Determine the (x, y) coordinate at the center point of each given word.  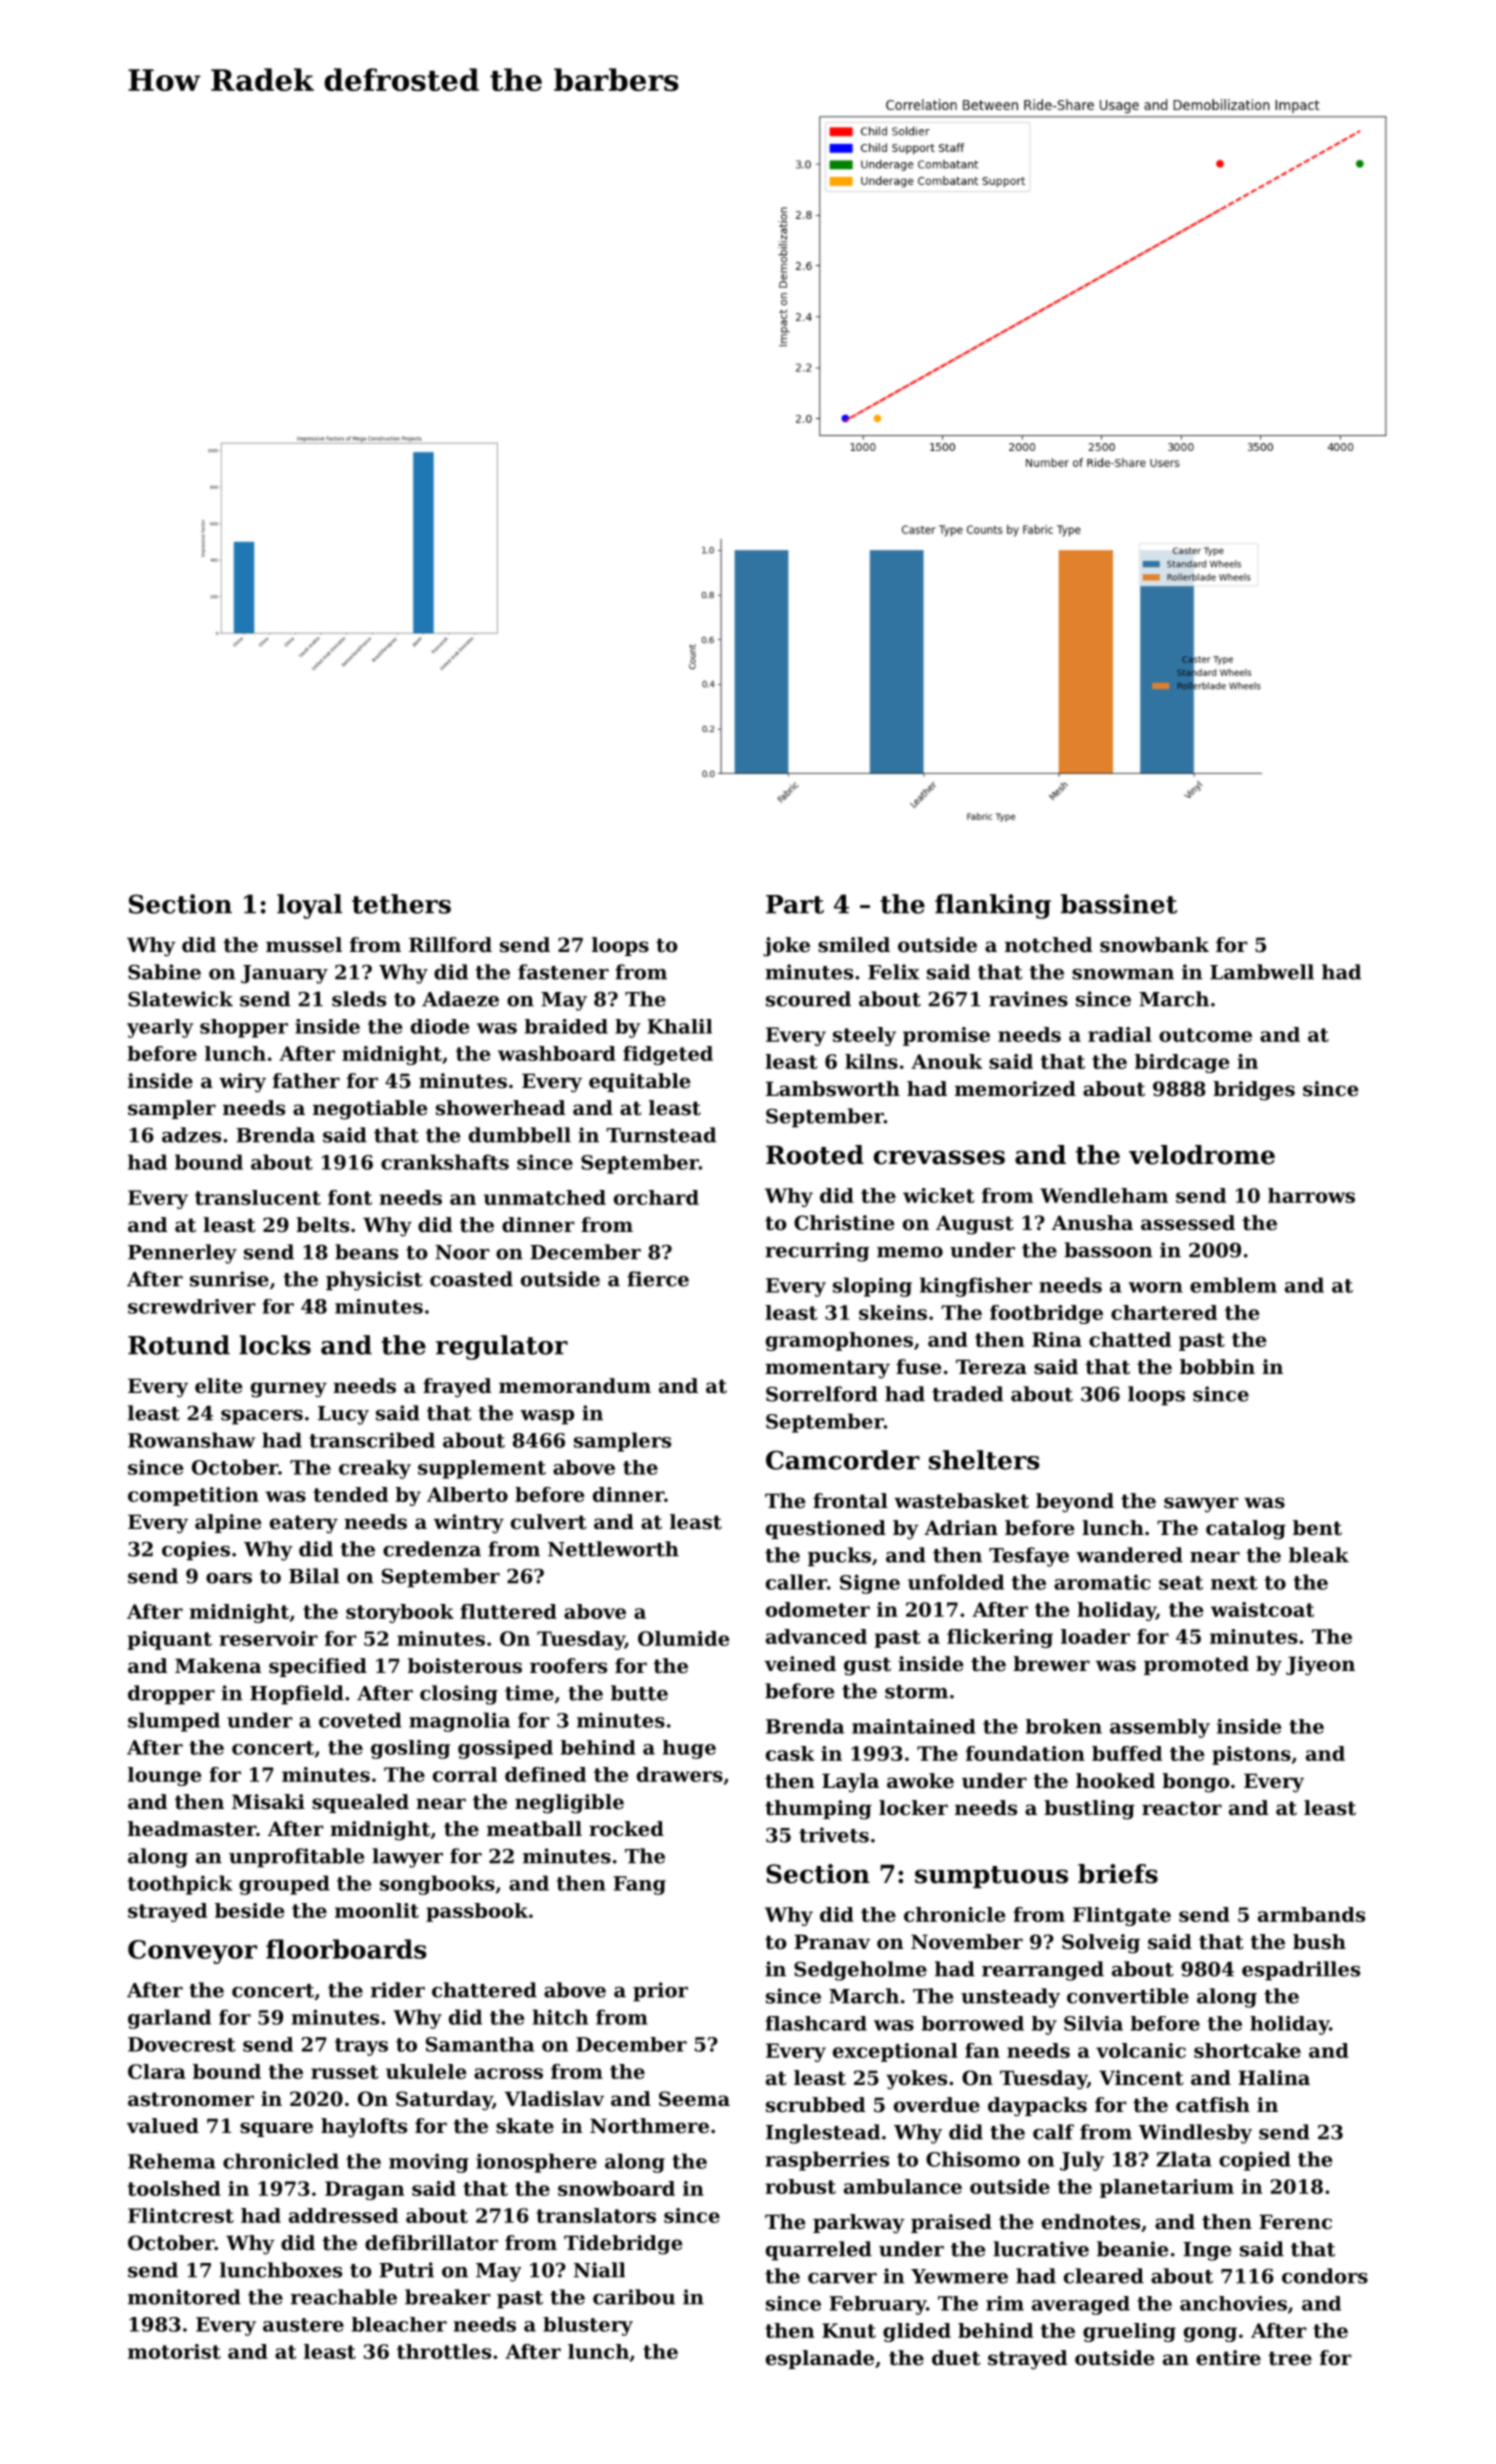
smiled (854, 945)
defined (545, 1774)
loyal (309, 906)
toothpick (180, 1885)
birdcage (1182, 1063)
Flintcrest (181, 2215)
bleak (1319, 1555)
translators (596, 2215)
